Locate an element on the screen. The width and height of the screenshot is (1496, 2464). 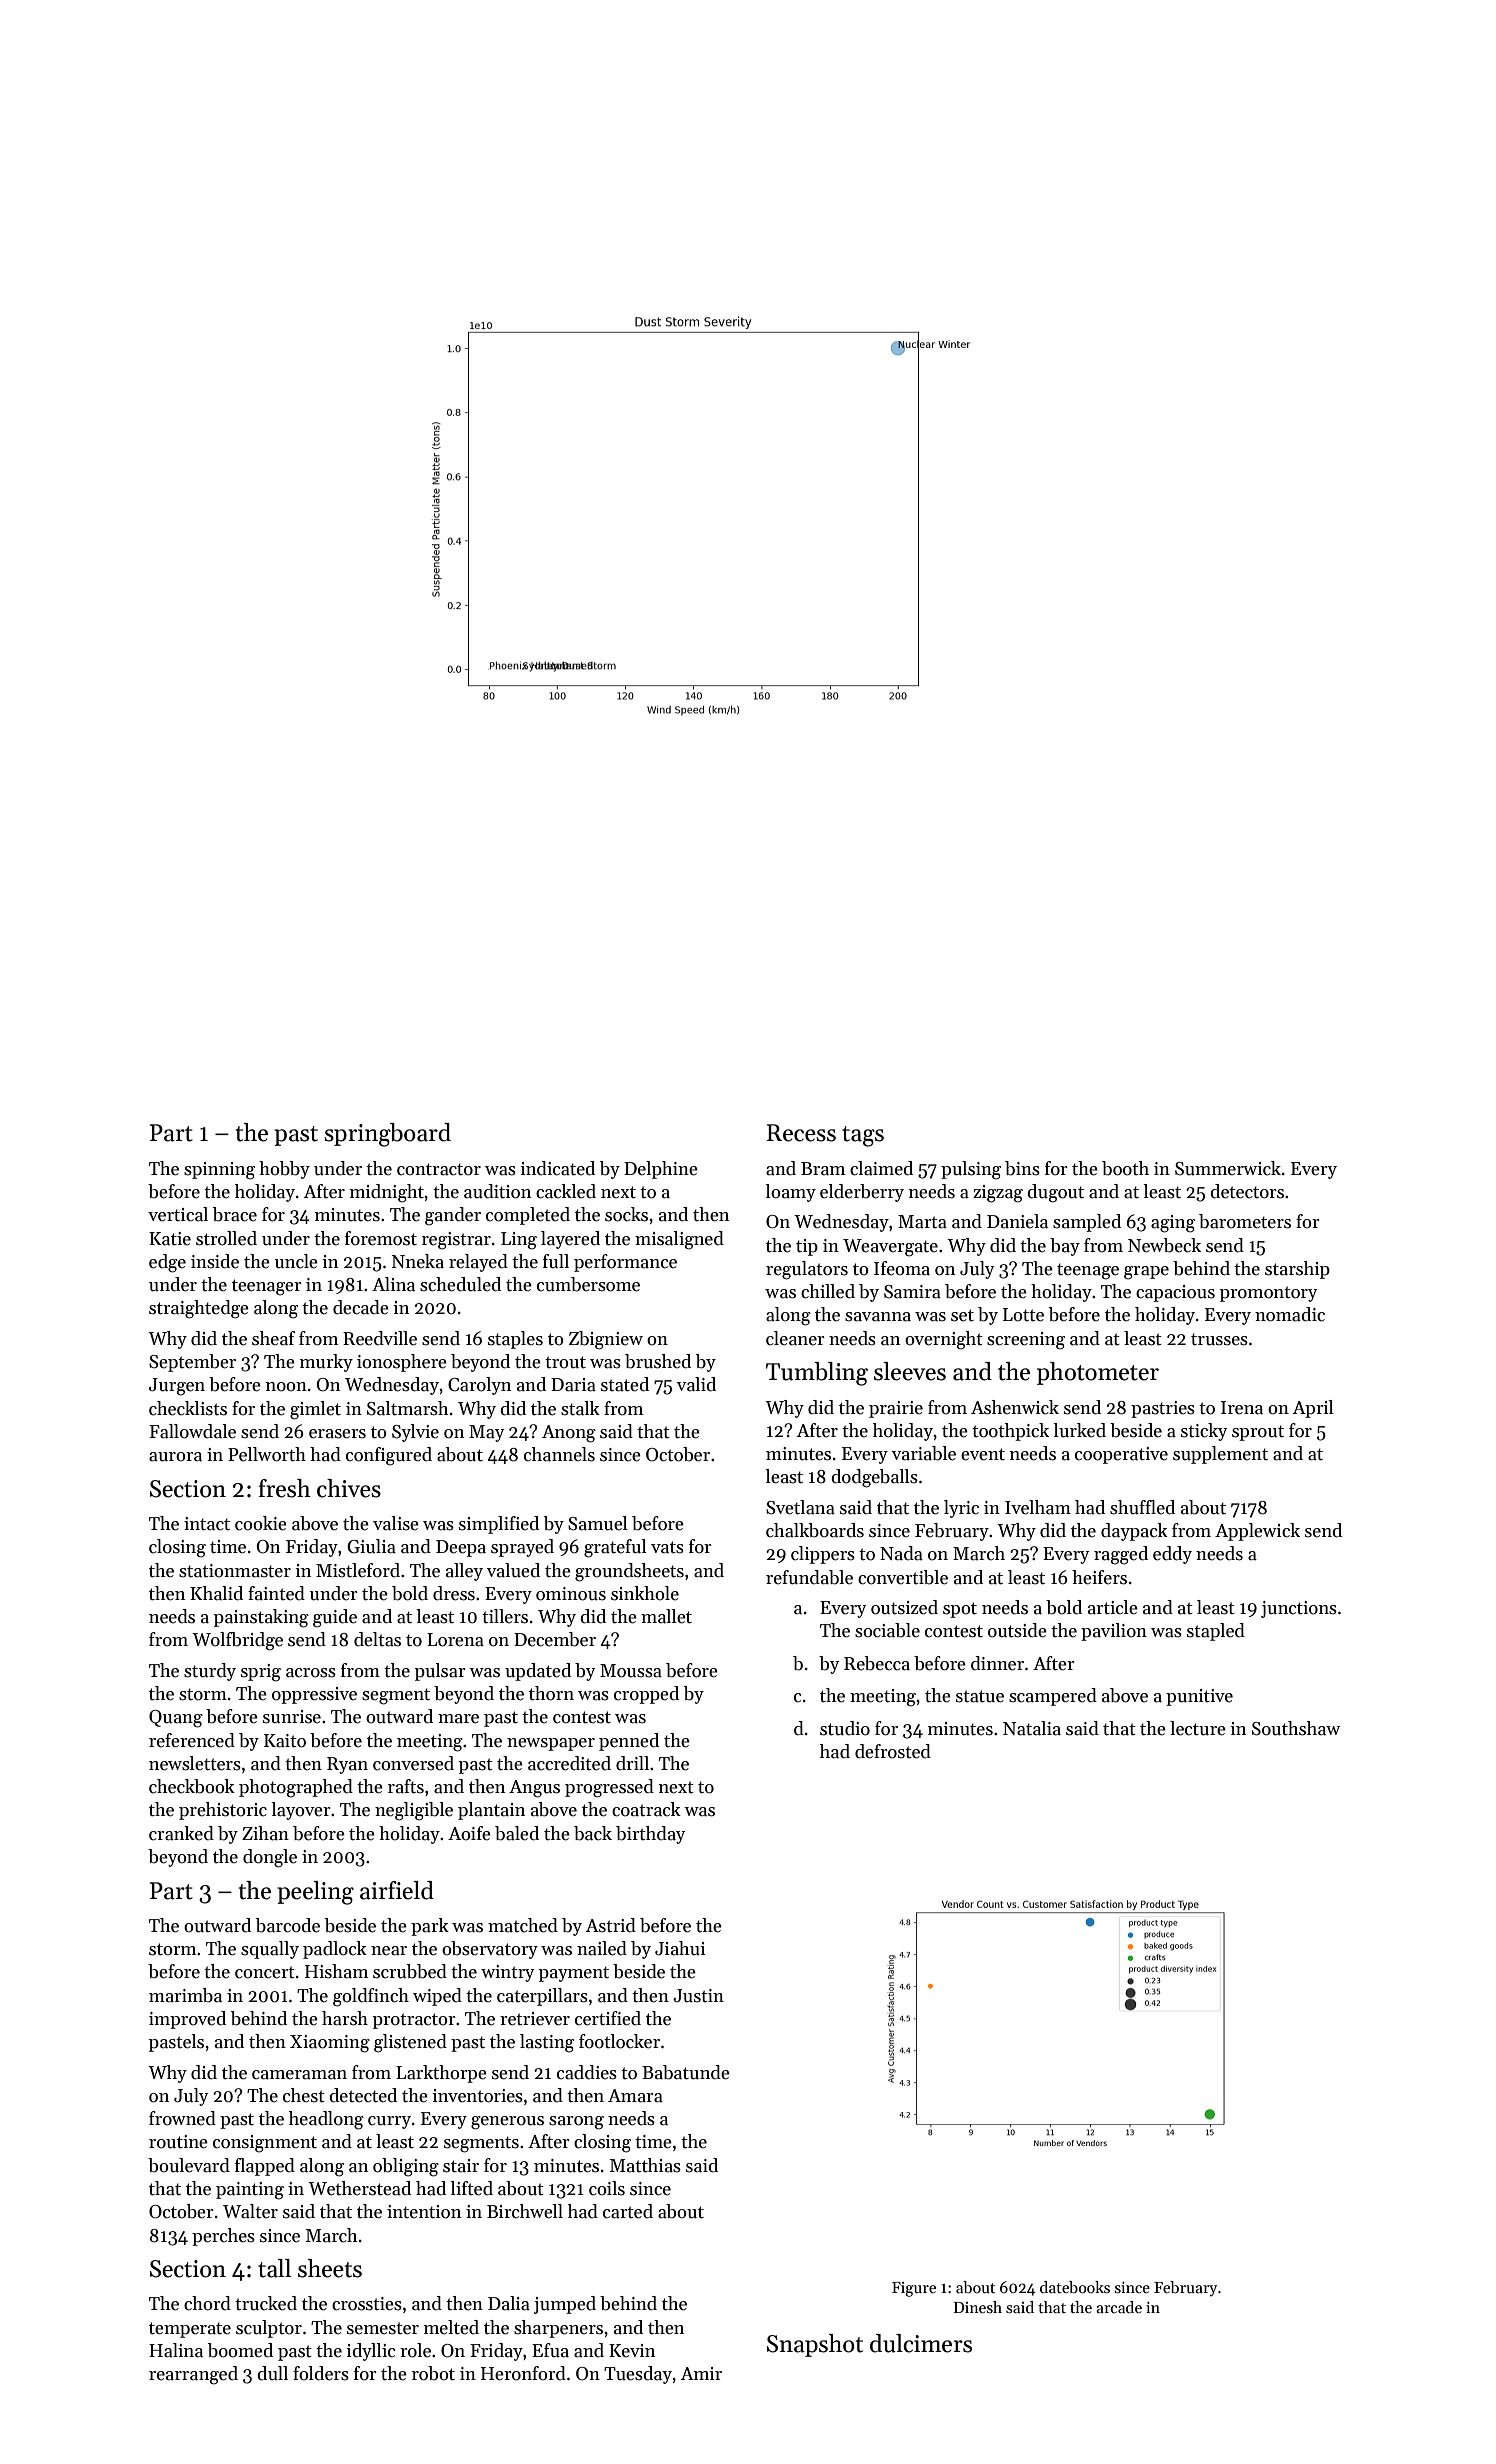
midnight is located at coordinates (387, 1193).
